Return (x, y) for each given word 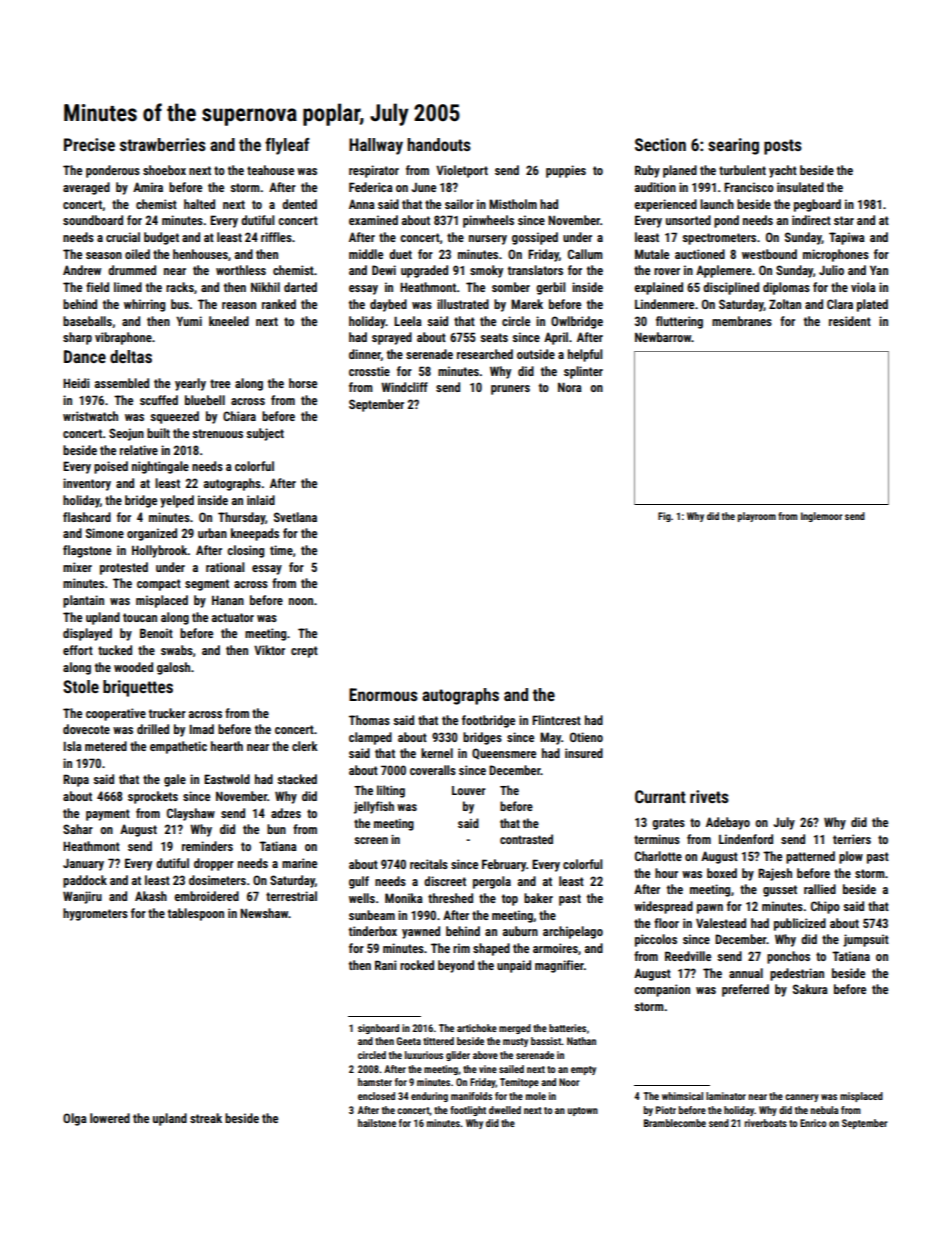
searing (733, 146)
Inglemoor (821, 517)
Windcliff (404, 387)
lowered (110, 1118)
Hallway (376, 146)
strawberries (163, 144)
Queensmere (504, 753)
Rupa (76, 780)
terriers (852, 839)
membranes (742, 321)
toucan (140, 617)
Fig (664, 517)
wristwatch (90, 416)
